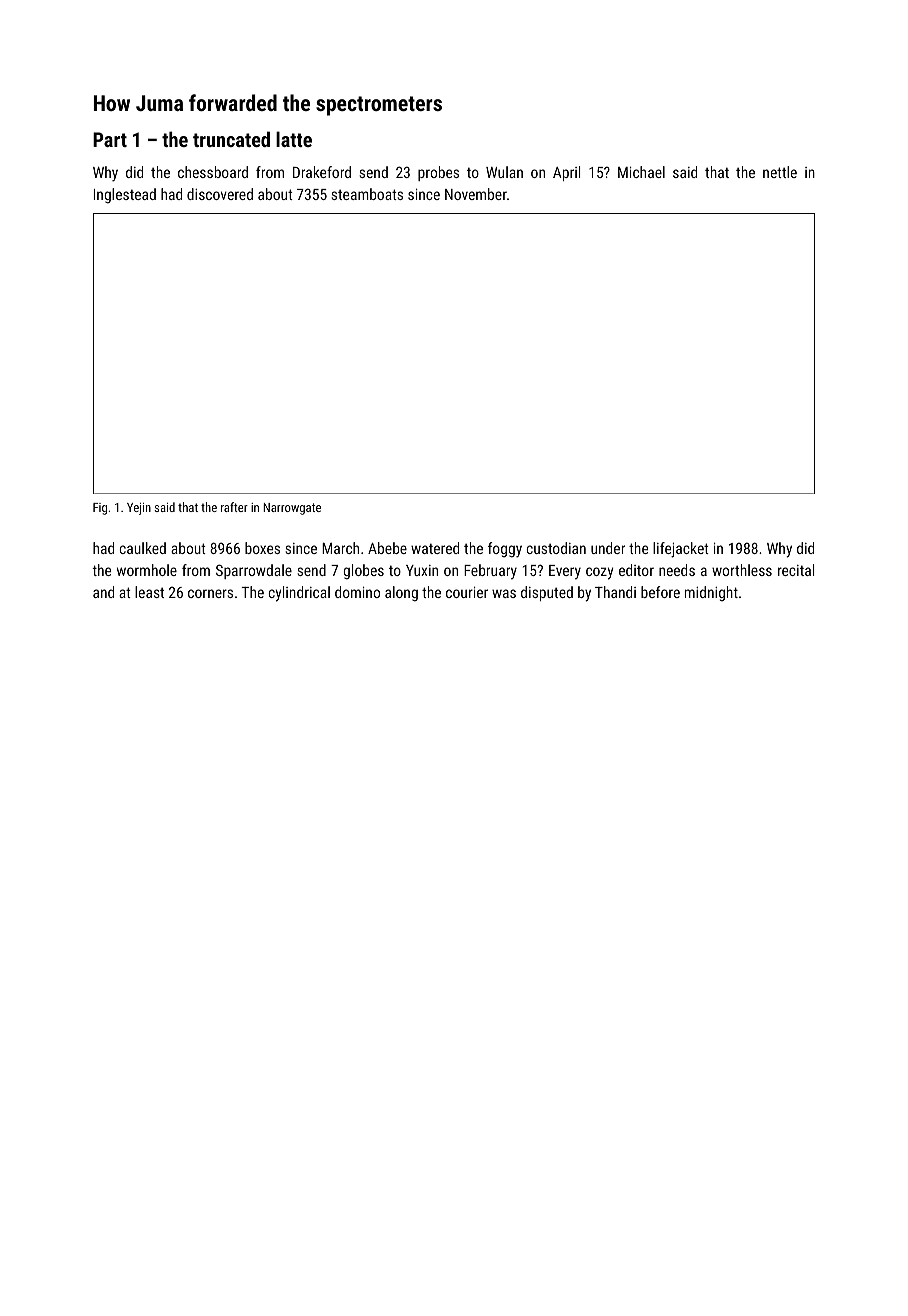  I want to click on Part, so click(110, 139).
